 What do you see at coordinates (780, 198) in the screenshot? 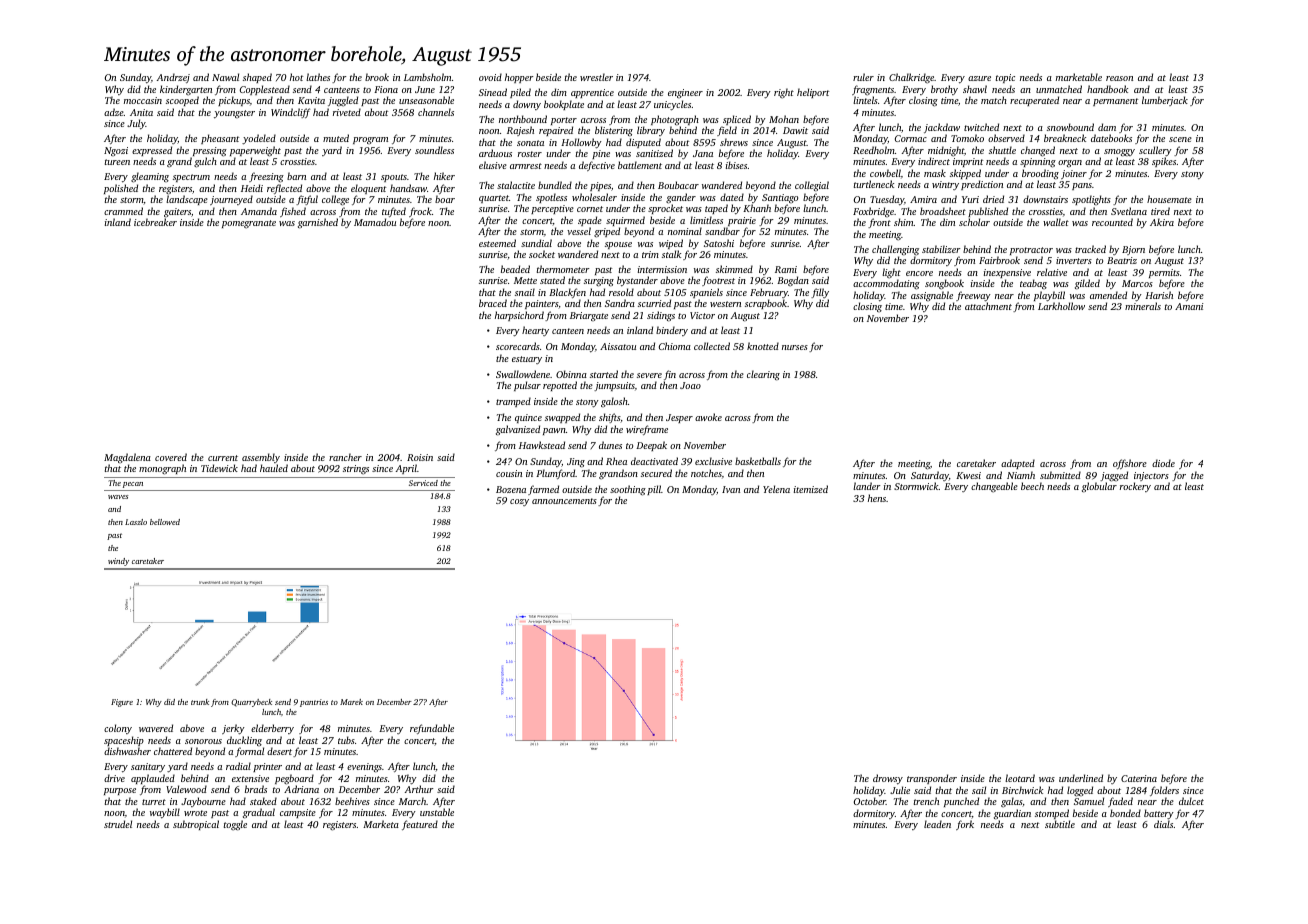
I see `Santiago` at bounding box center [780, 198].
